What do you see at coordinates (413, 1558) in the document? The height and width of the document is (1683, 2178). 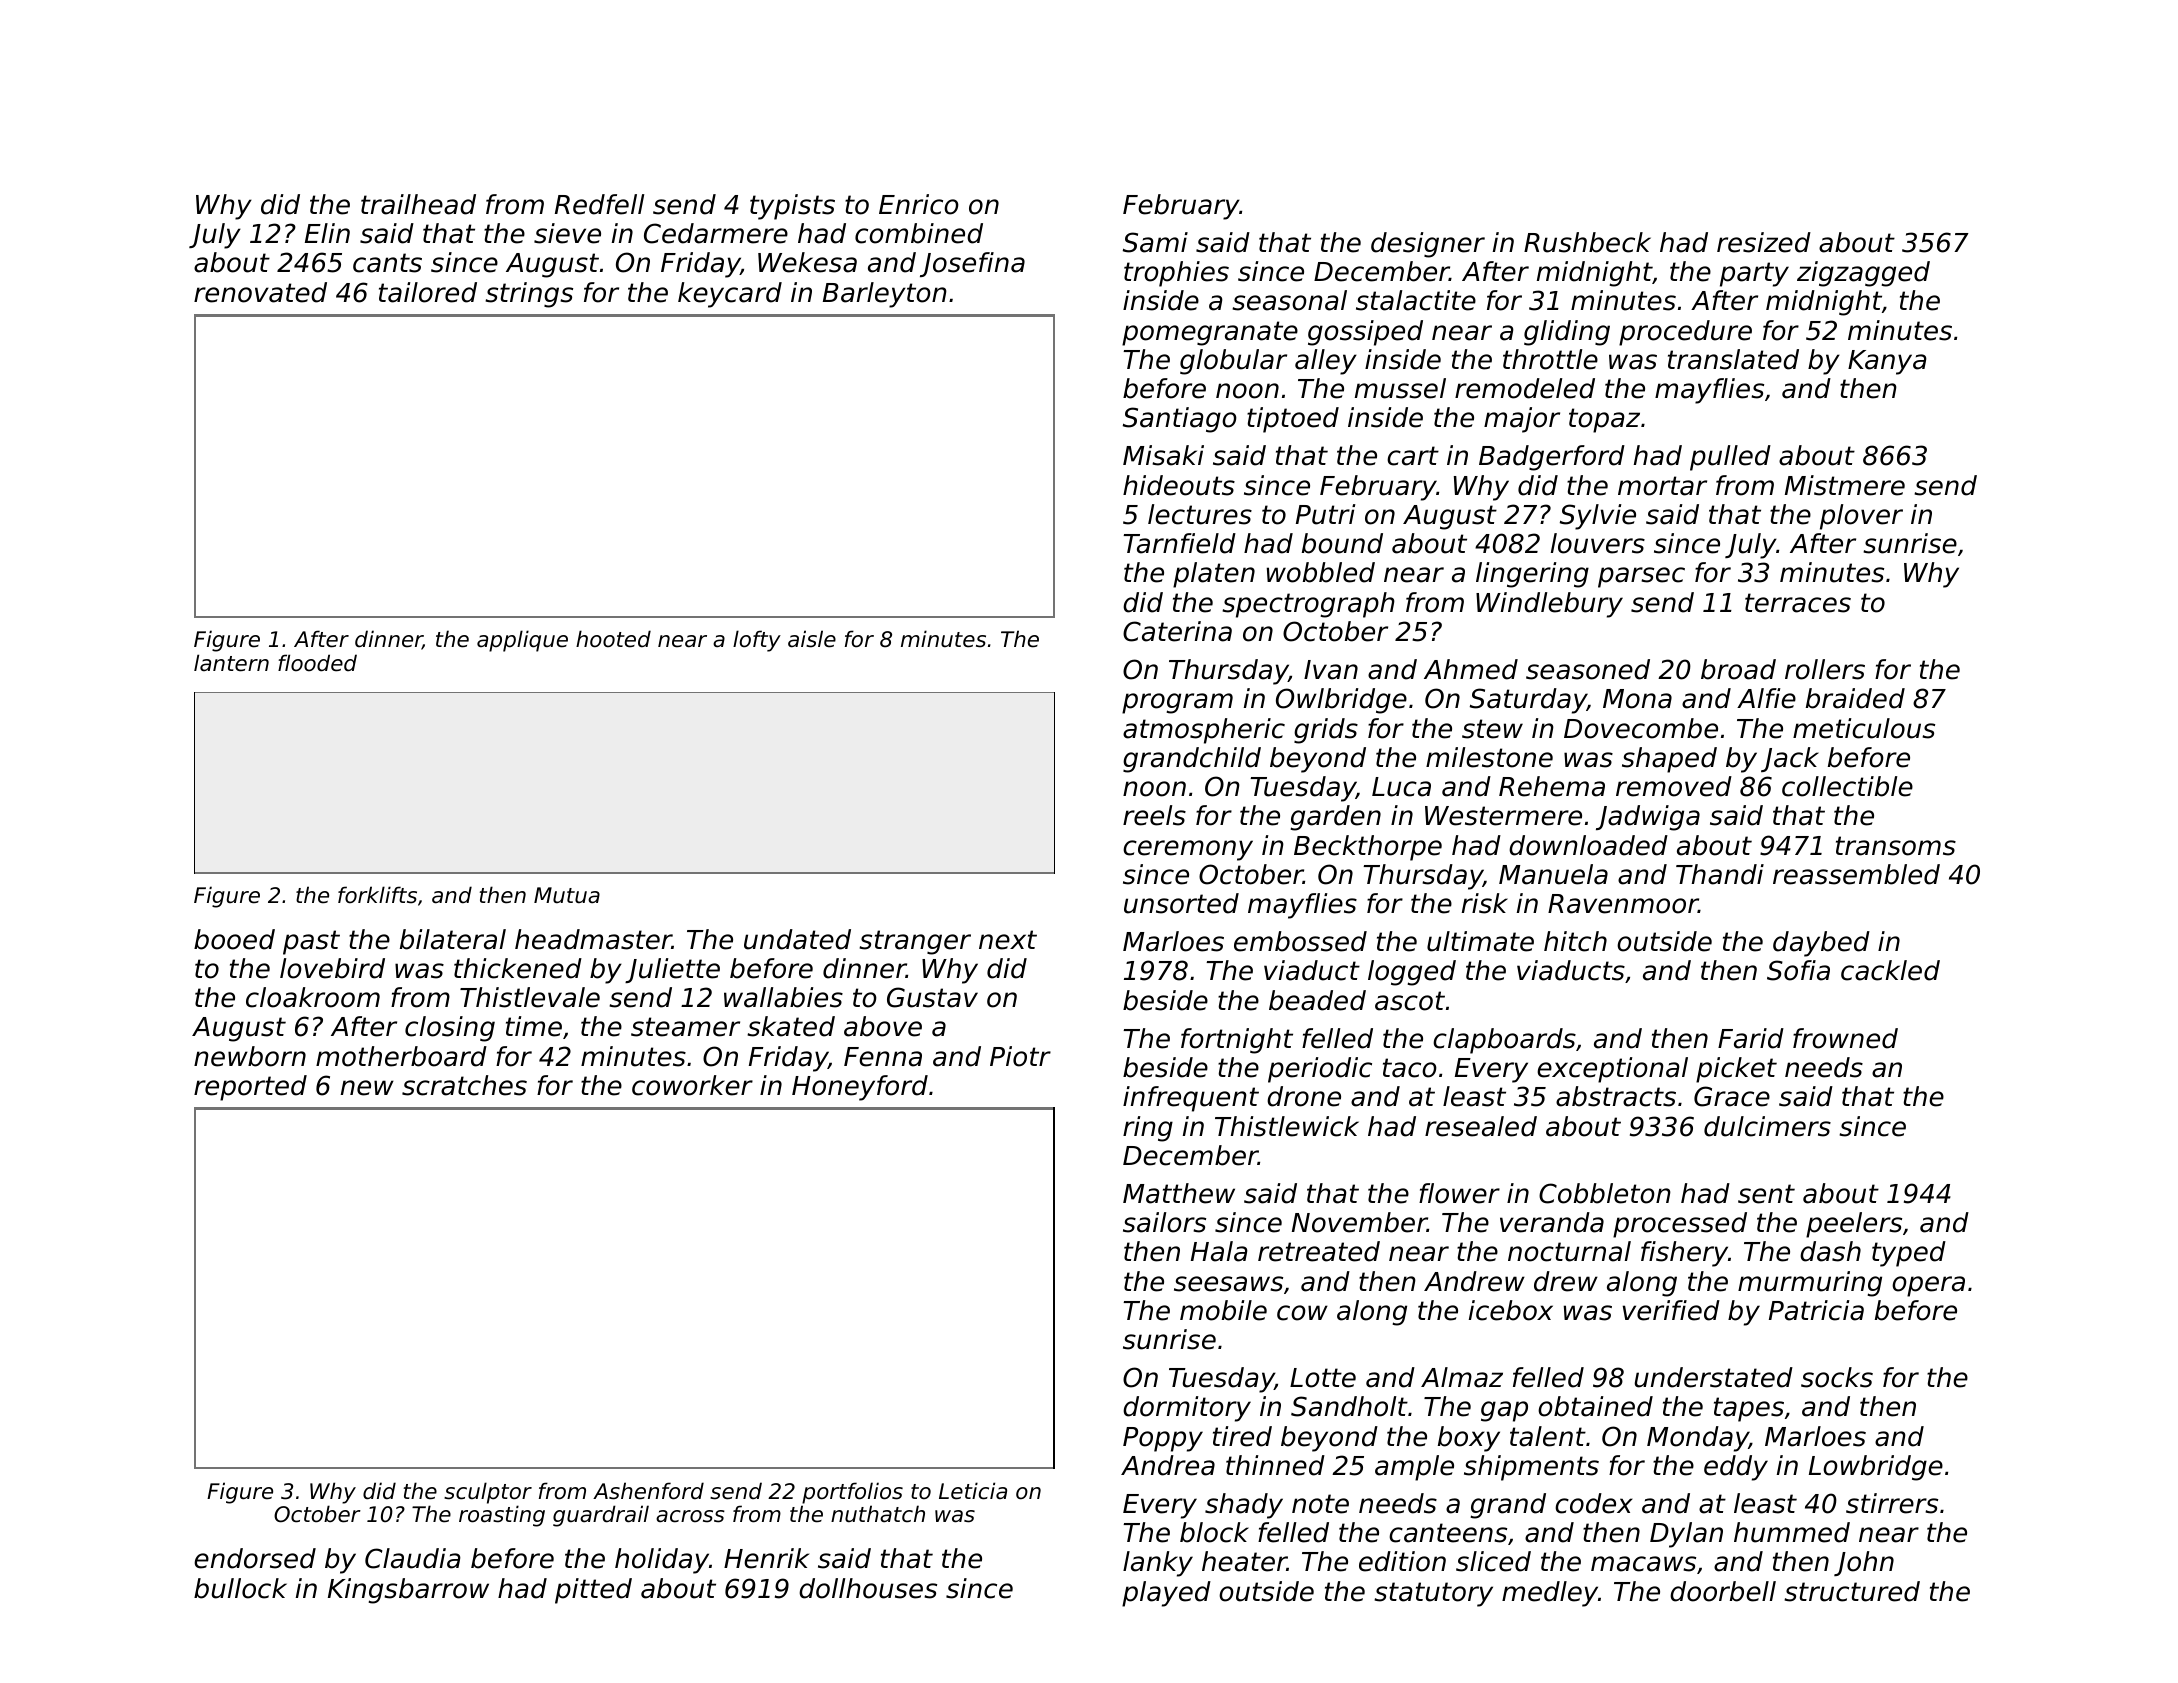 I see `Claudia` at bounding box center [413, 1558].
